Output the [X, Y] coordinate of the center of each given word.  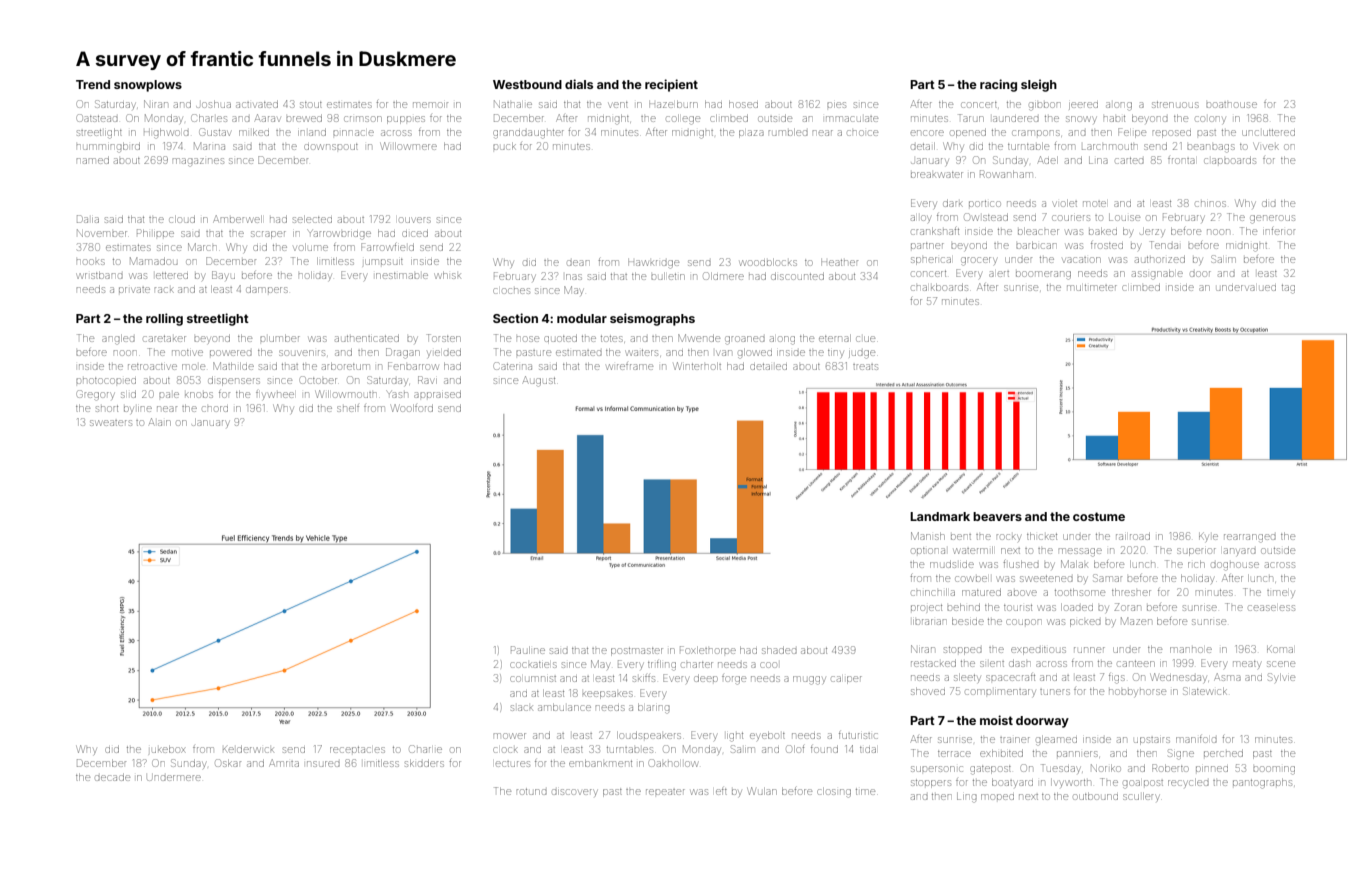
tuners [1055, 692]
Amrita [284, 763]
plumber [280, 338]
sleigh [1039, 85]
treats [865, 367]
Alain [160, 422]
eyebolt [767, 736]
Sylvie [1281, 678]
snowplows [148, 86]
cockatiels [533, 665]
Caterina [513, 366]
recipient [671, 85]
